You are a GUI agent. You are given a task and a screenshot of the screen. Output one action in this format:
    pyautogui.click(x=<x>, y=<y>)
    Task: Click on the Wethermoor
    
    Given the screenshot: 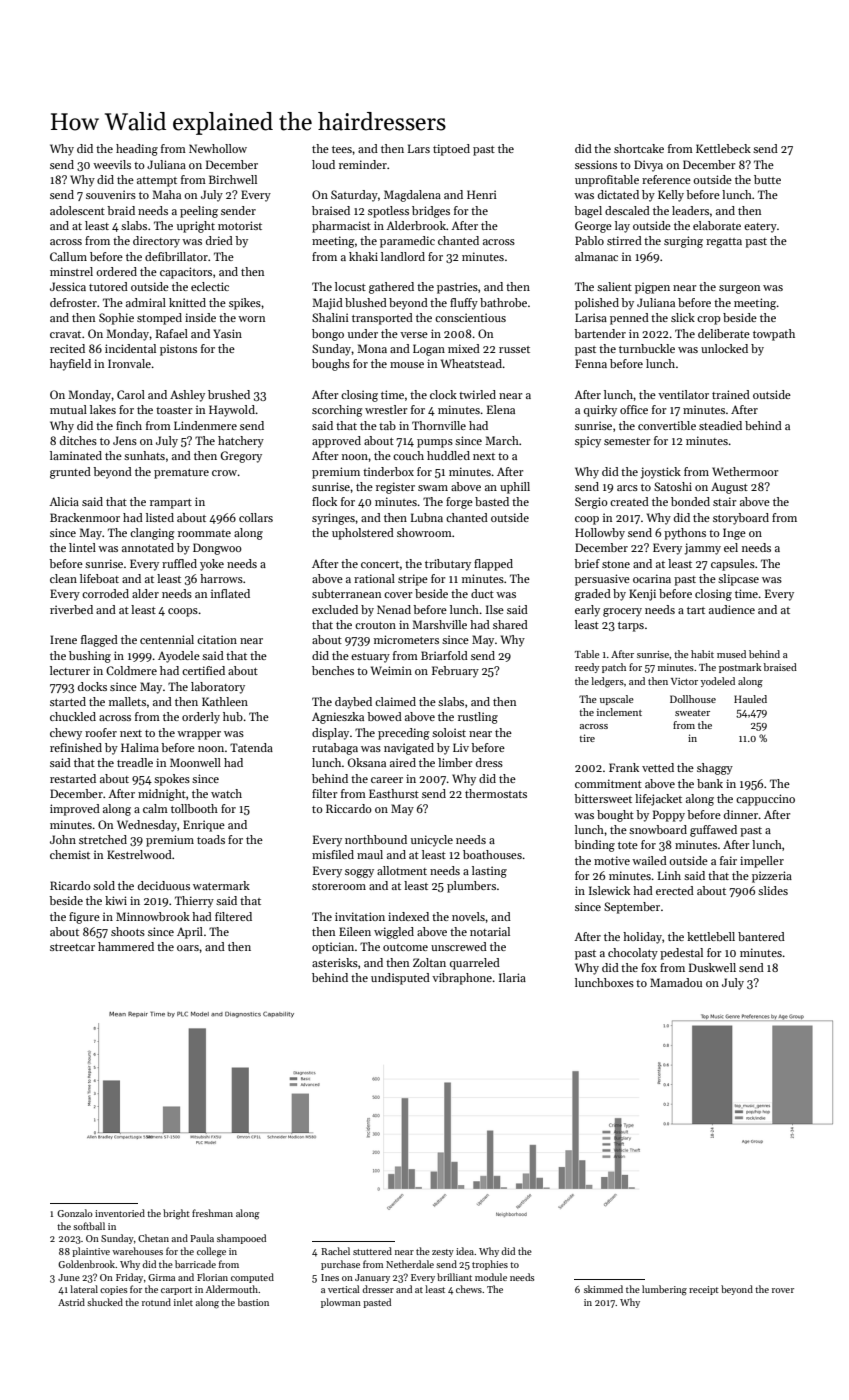 What is the action you would take?
    pyautogui.click(x=745, y=471)
